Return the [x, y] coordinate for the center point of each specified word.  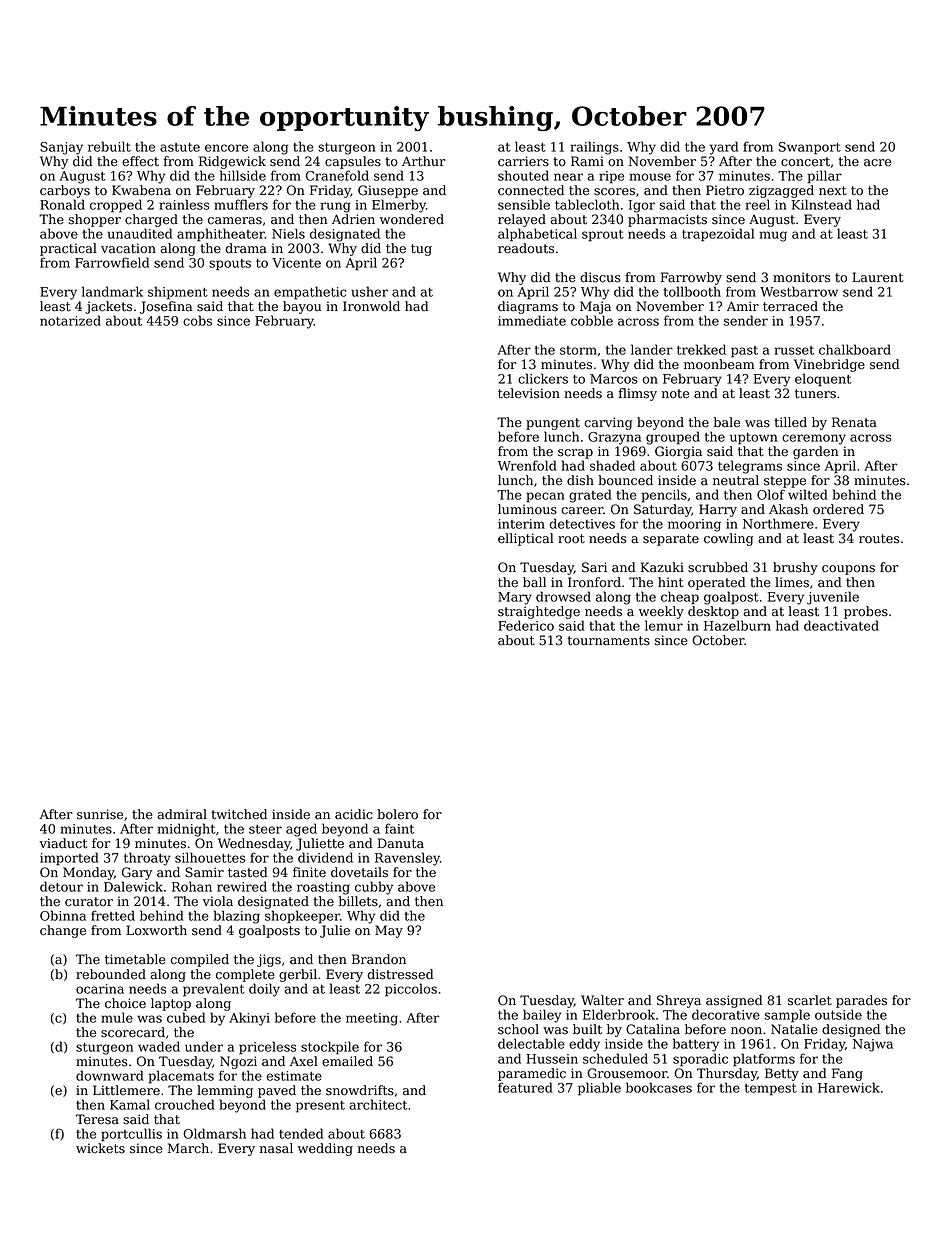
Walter [602, 1000]
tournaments [609, 641]
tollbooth [692, 291]
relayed [522, 220]
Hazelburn [737, 625]
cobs [197, 320]
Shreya [679, 1001]
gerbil [298, 975]
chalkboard [855, 349]
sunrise [100, 814]
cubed [186, 1017]
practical [68, 249]
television [529, 393]
